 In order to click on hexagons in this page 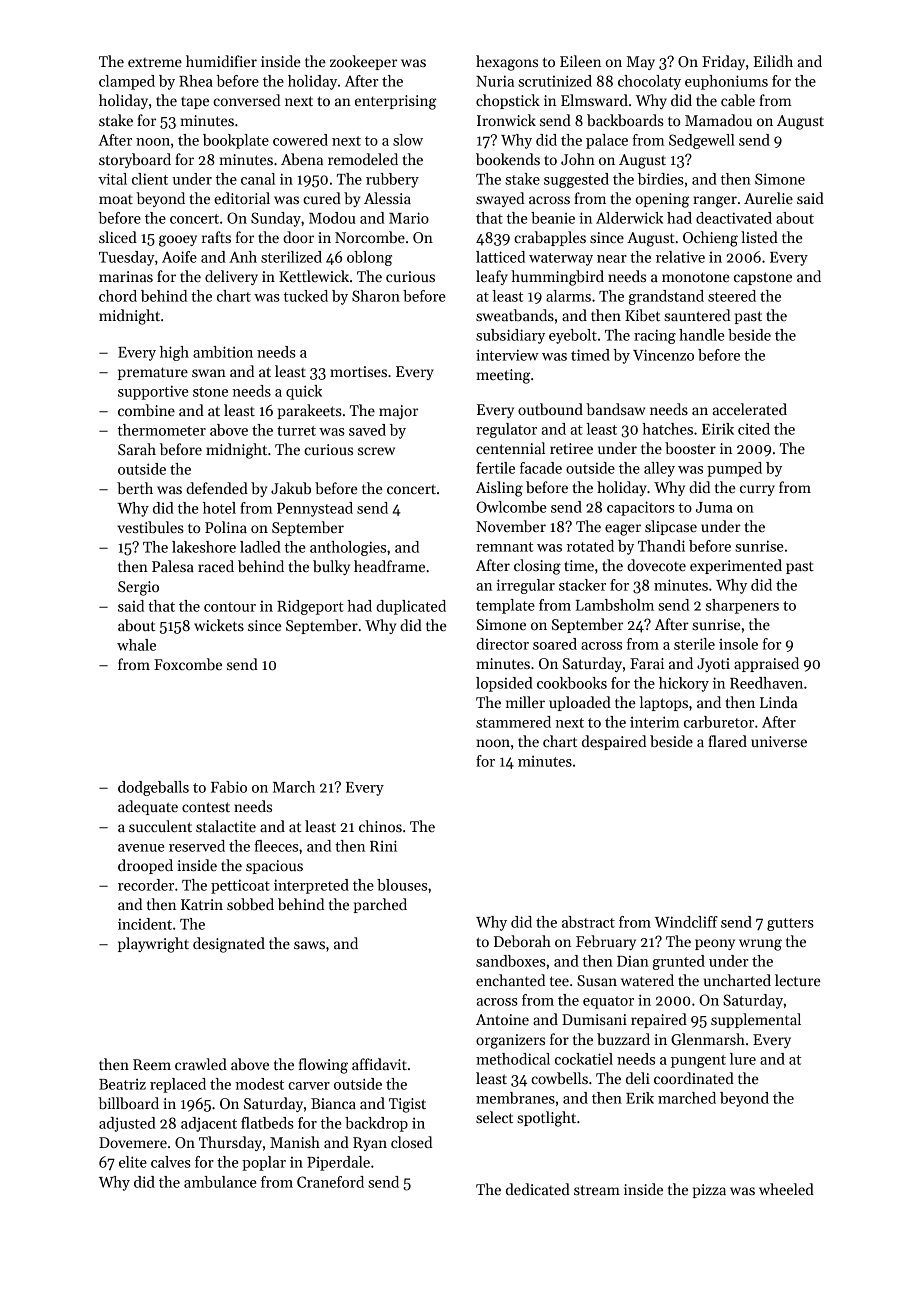, I will do `click(507, 63)`.
